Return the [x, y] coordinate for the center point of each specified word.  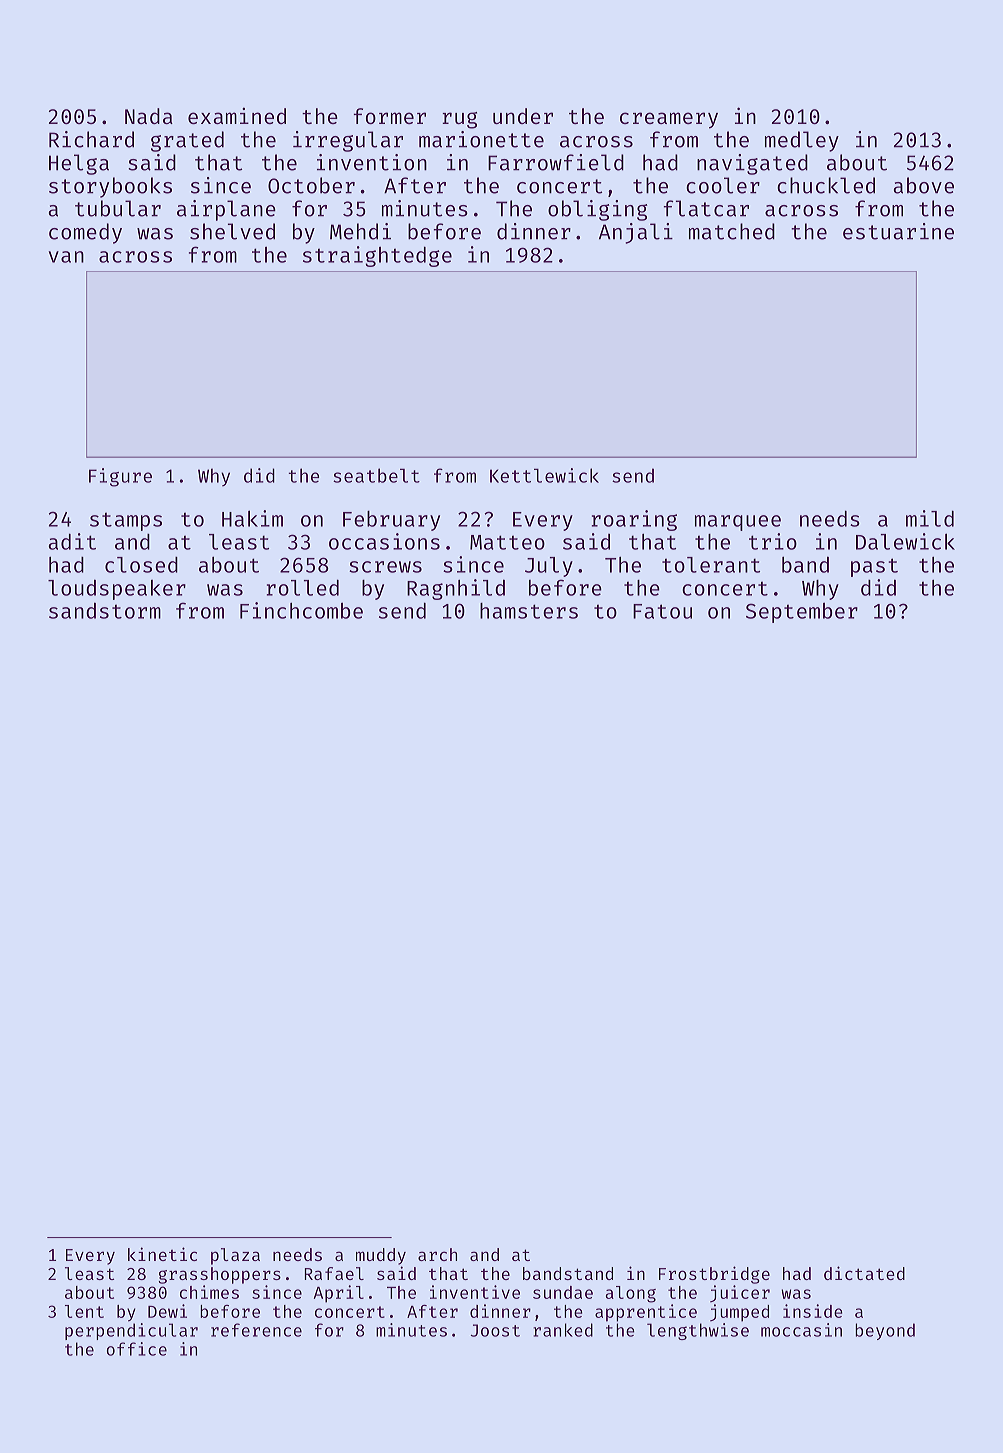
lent [84, 1311]
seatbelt [376, 475]
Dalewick [905, 541]
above [924, 185]
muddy [381, 1256]
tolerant [711, 565]
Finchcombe [301, 610]
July [549, 567]
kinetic [162, 1254]
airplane [226, 210]
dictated [864, 1273]
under [523, 116]
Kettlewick [544, 475]
